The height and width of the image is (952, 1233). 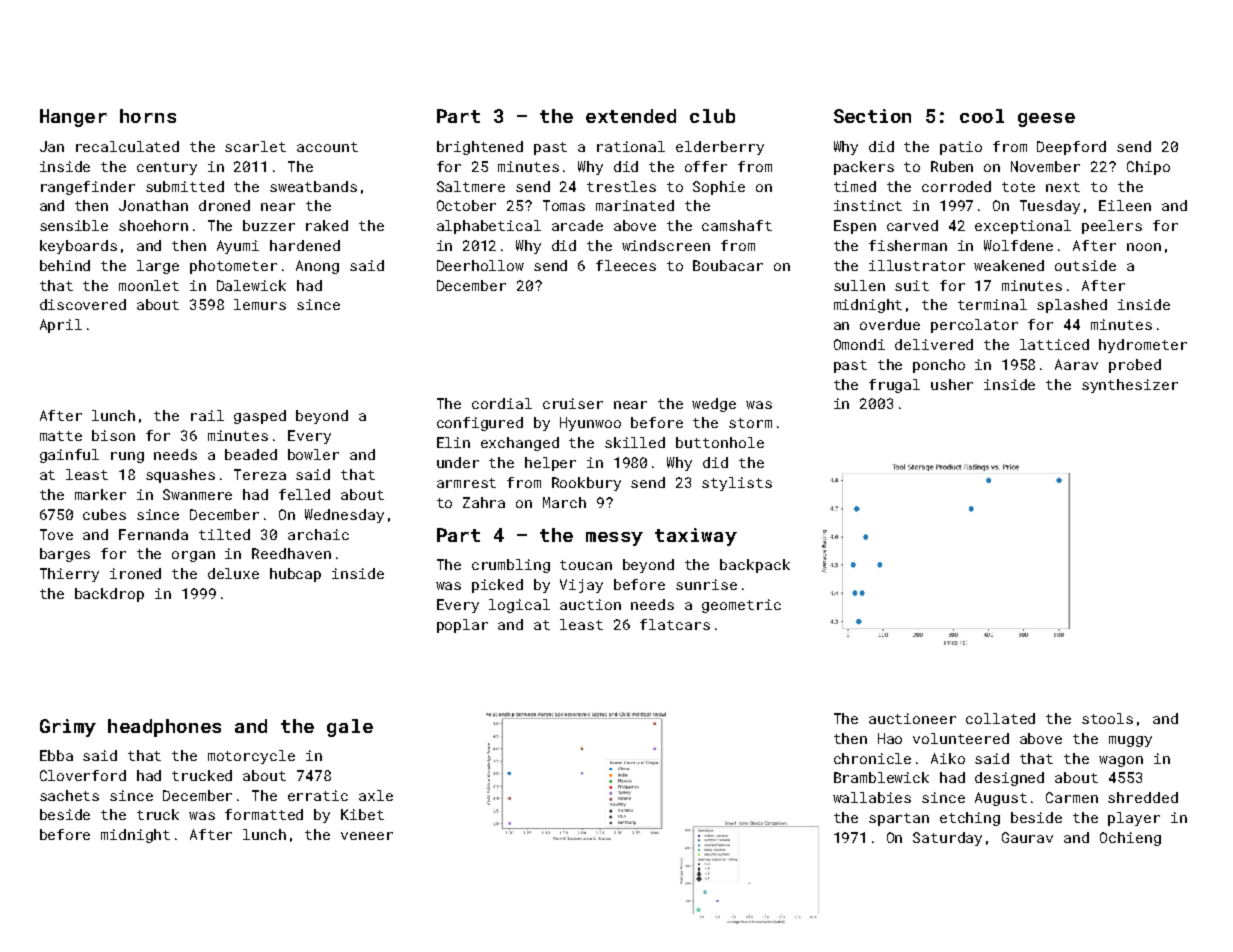 What do you see at coordinates (367, 836) in the image?
I see `veneer` at bounding box center [367, 836].
